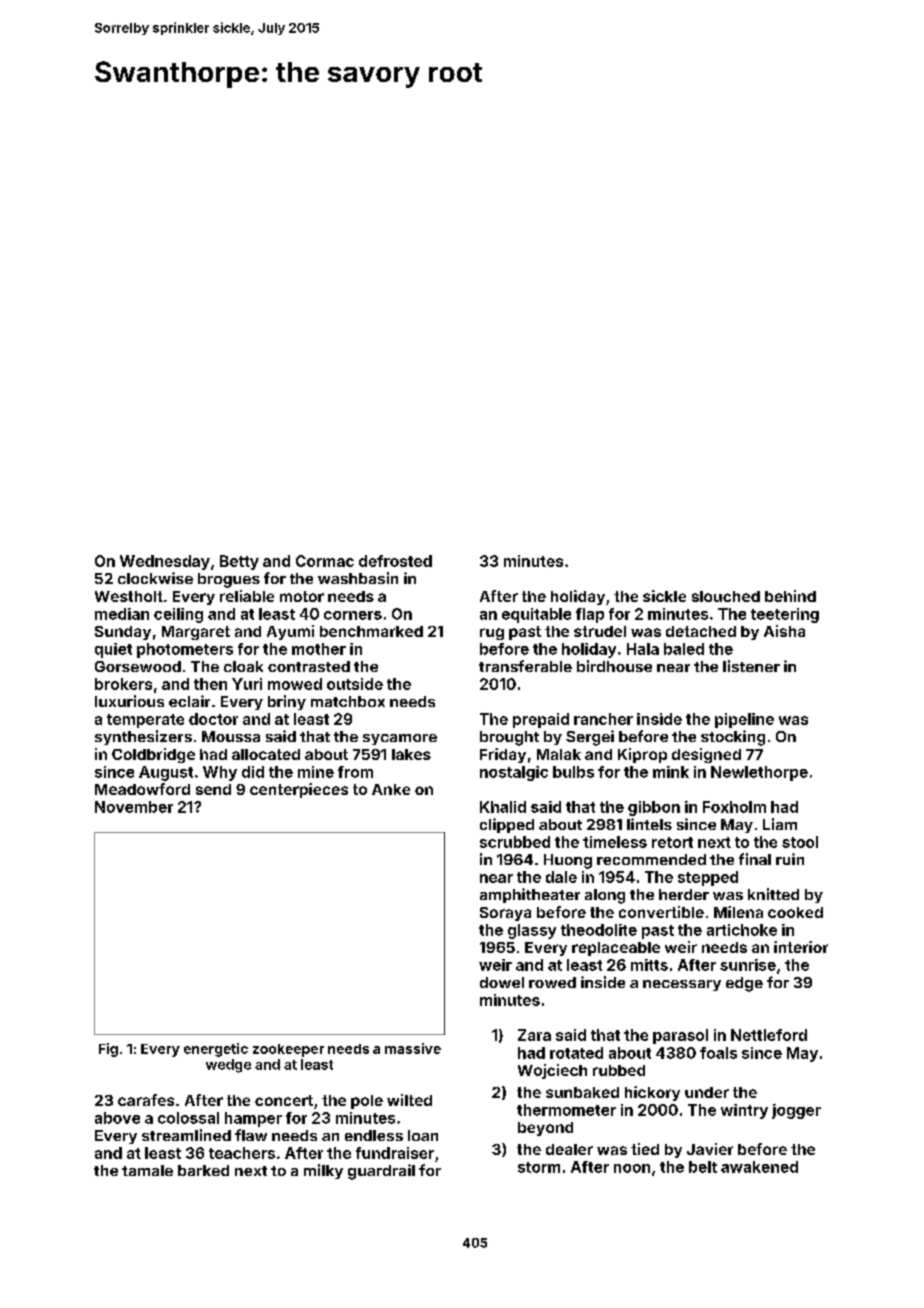 This screenshot has width=924, height=1308. I want to click on defrosted, so click(395, 561).
